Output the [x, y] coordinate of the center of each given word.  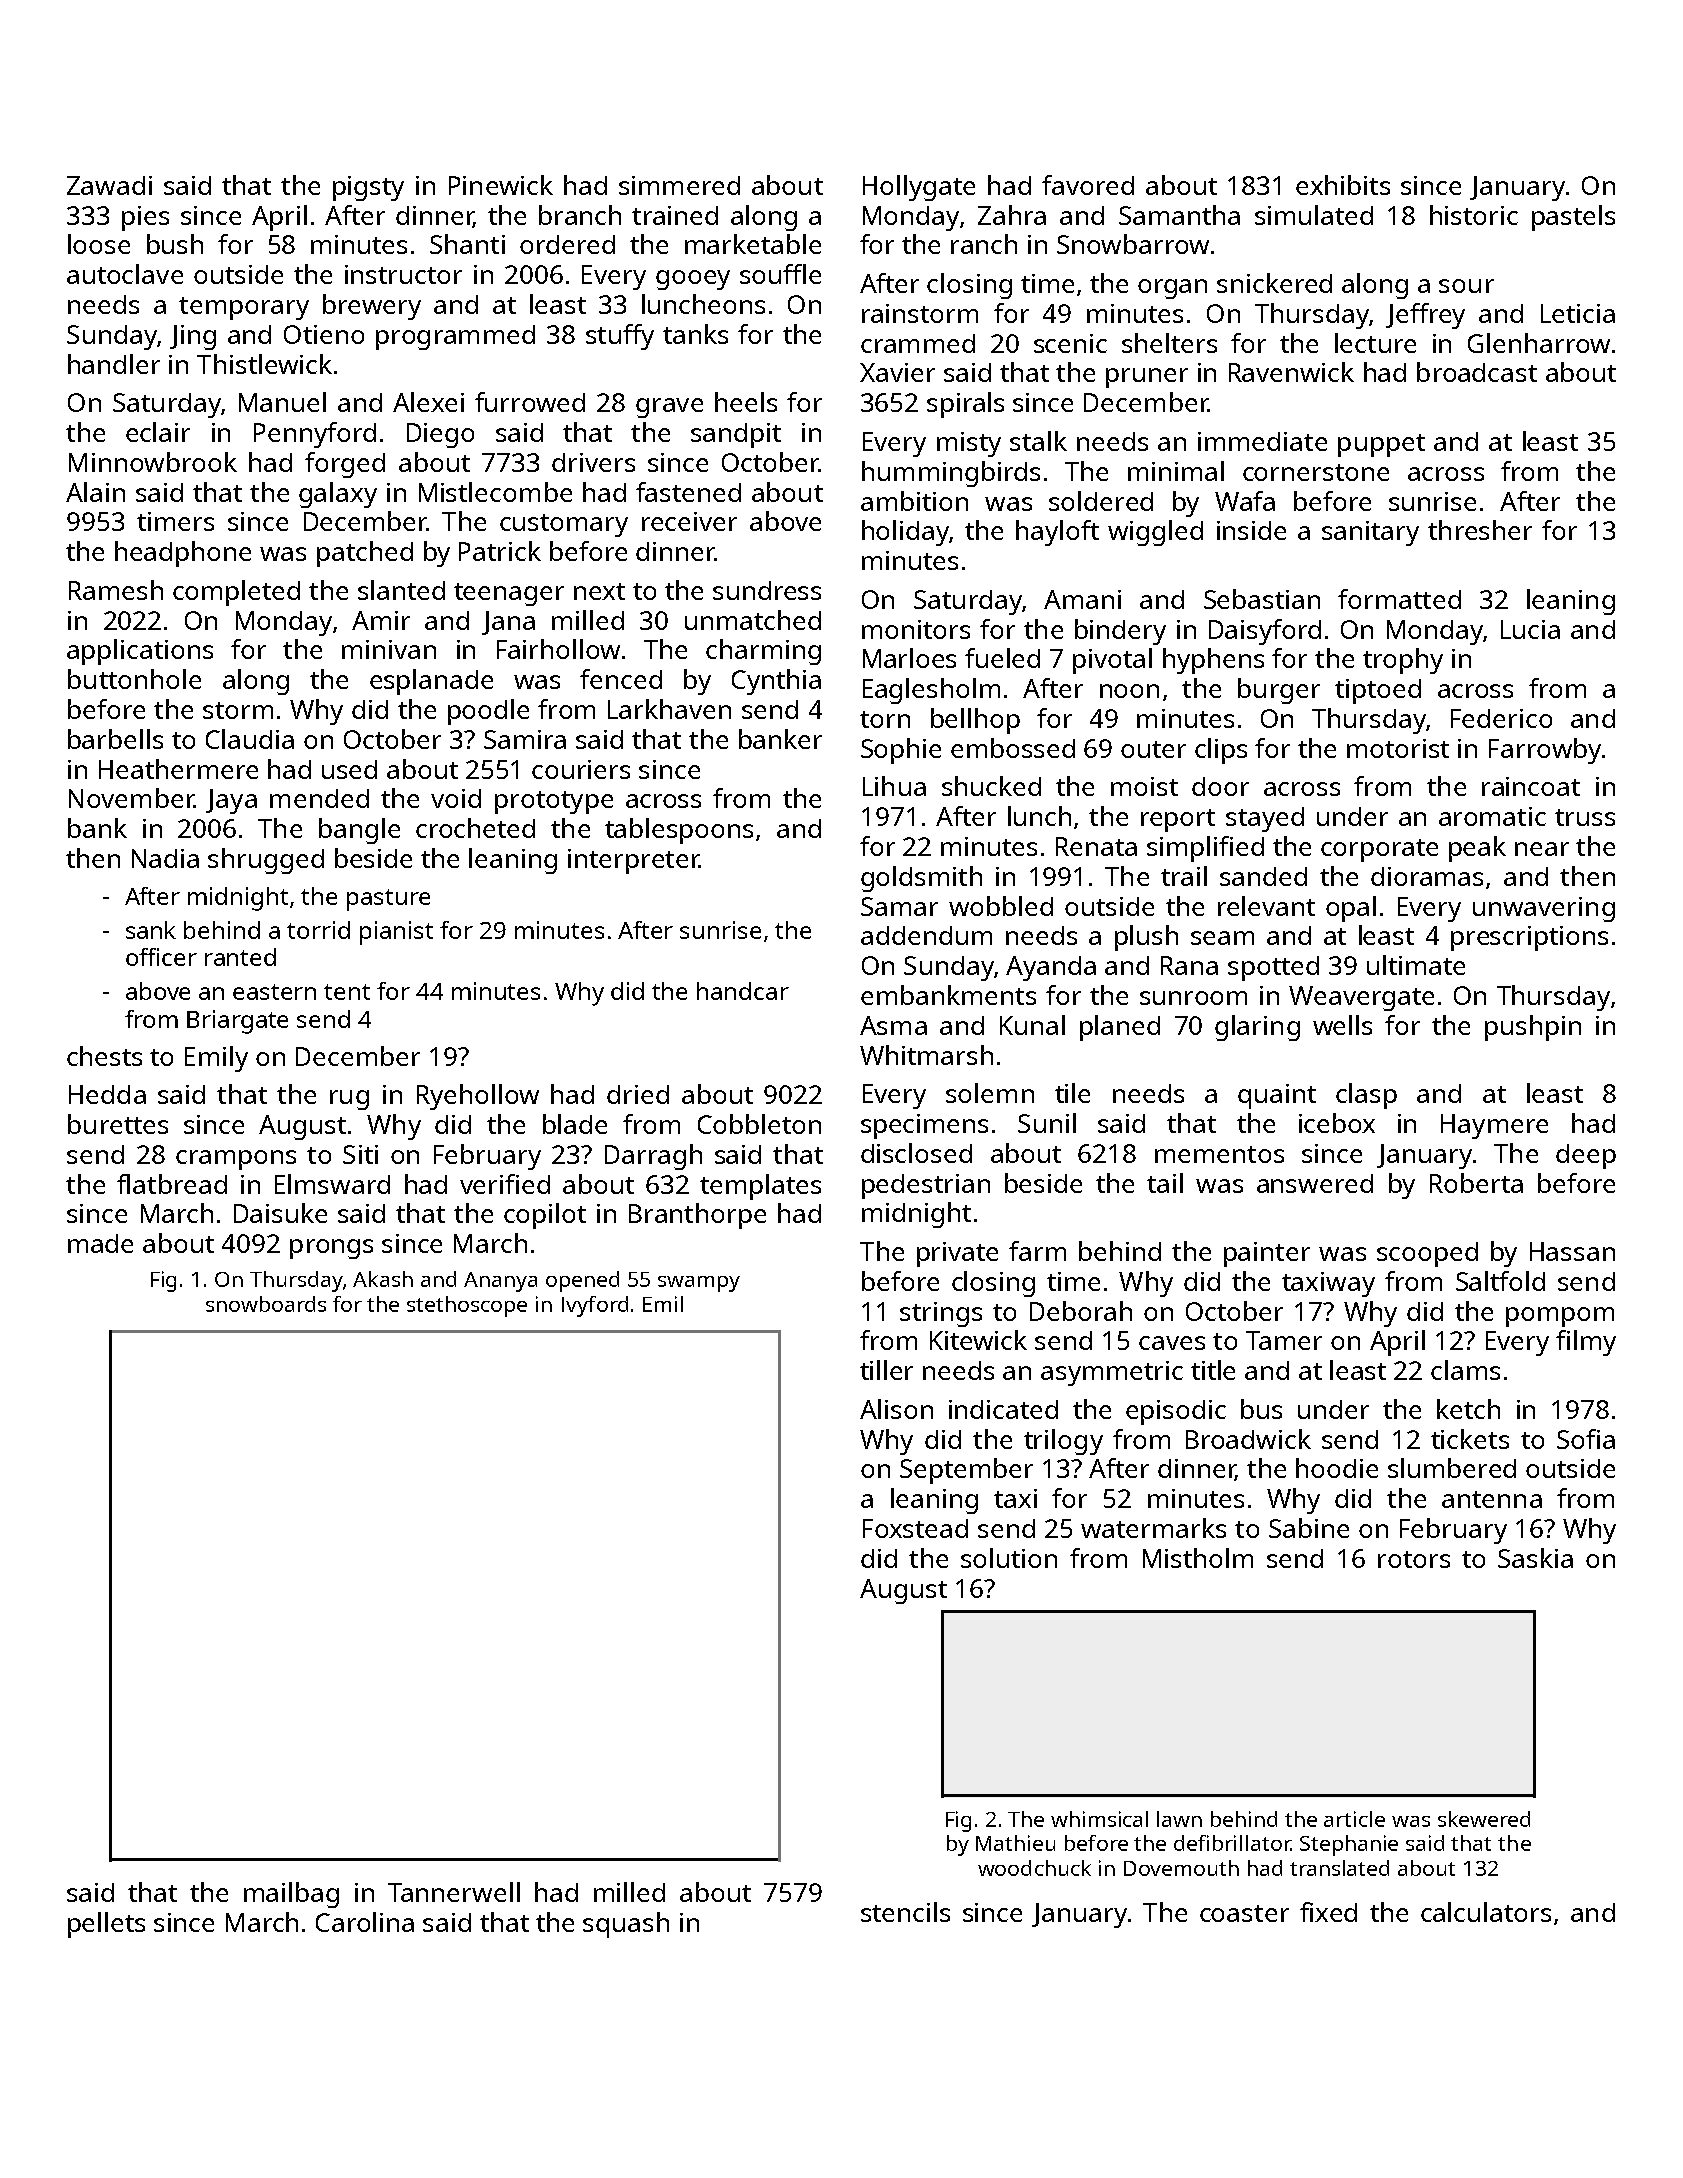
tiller [886, 1370]
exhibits [1343, 185]
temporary [244, 308]
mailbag [291, 1895]
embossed [1013, 748]
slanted [401, 590]
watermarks [1153, 1528]
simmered [679, 185]
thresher [1480, 530]
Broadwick [1248, 1439]
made [100, 1243]
